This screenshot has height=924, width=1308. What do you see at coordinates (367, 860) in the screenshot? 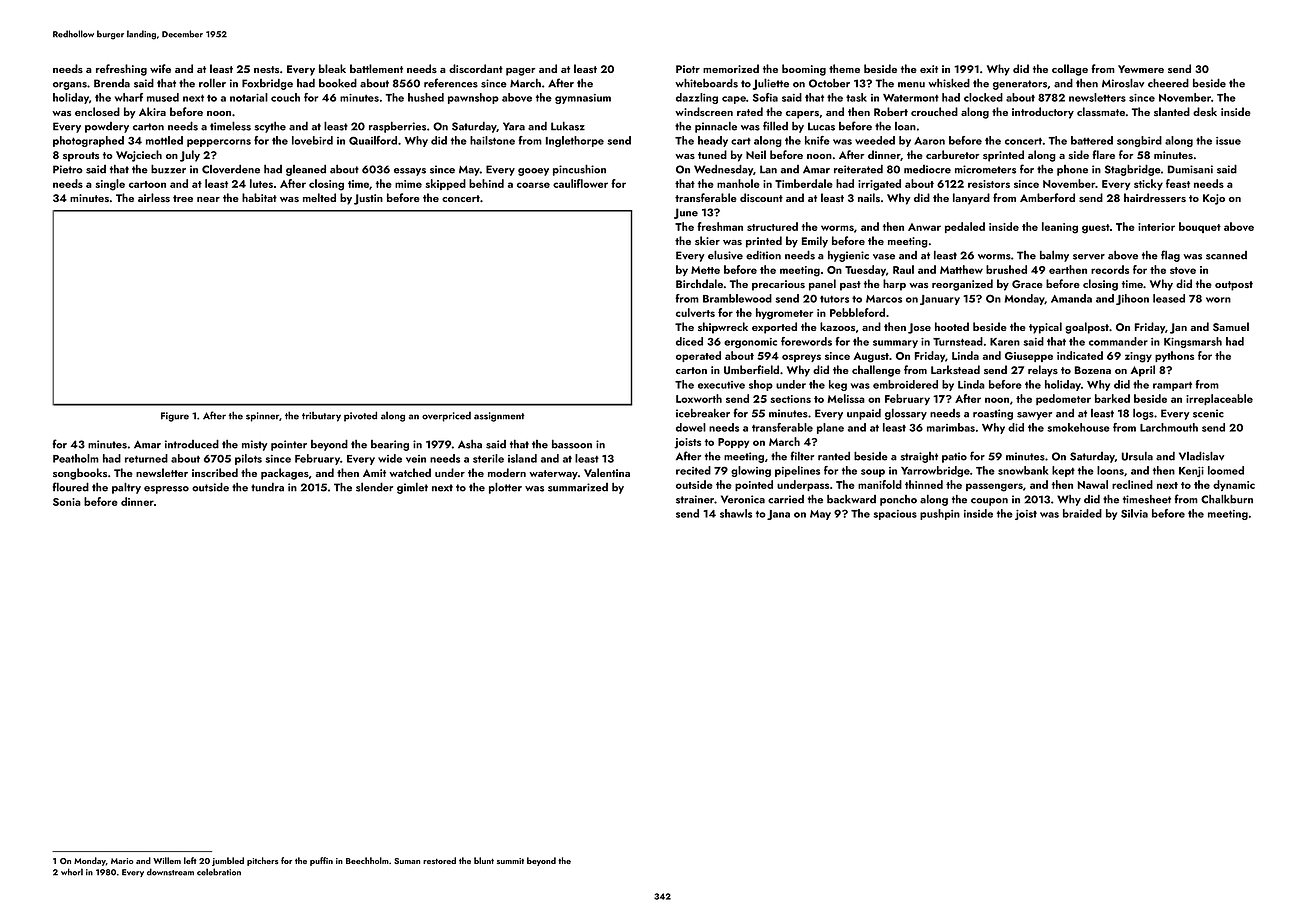
I see `Beechholm` at bounding box center [367, 860].
